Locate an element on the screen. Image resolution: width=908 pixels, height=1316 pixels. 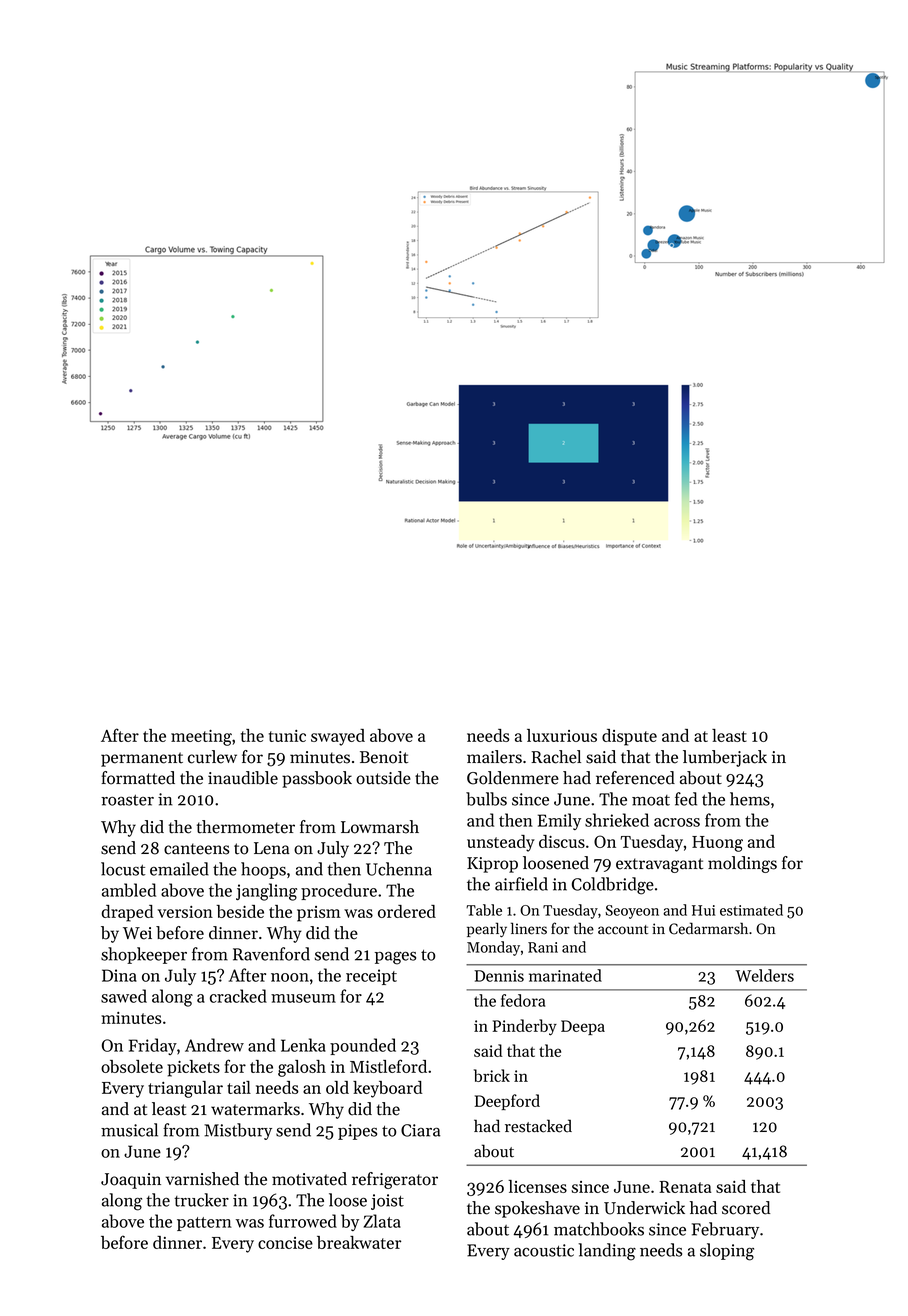
acoustic is located at coordinates (544, 1250).
